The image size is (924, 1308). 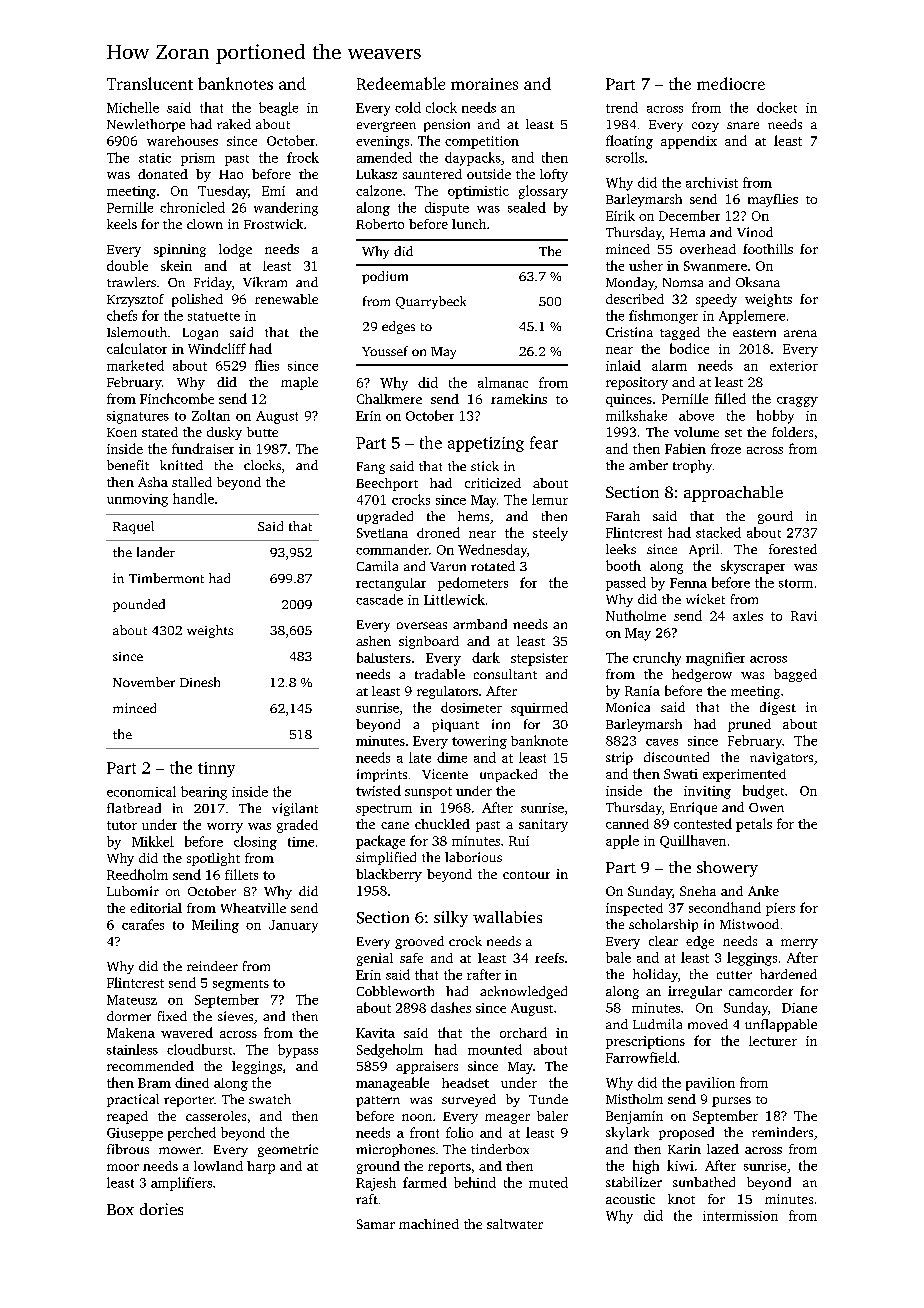 What do you see at coordinates (385, 351) in the screenshot?
I see `Youssef` at bounding box center [385, 351].
